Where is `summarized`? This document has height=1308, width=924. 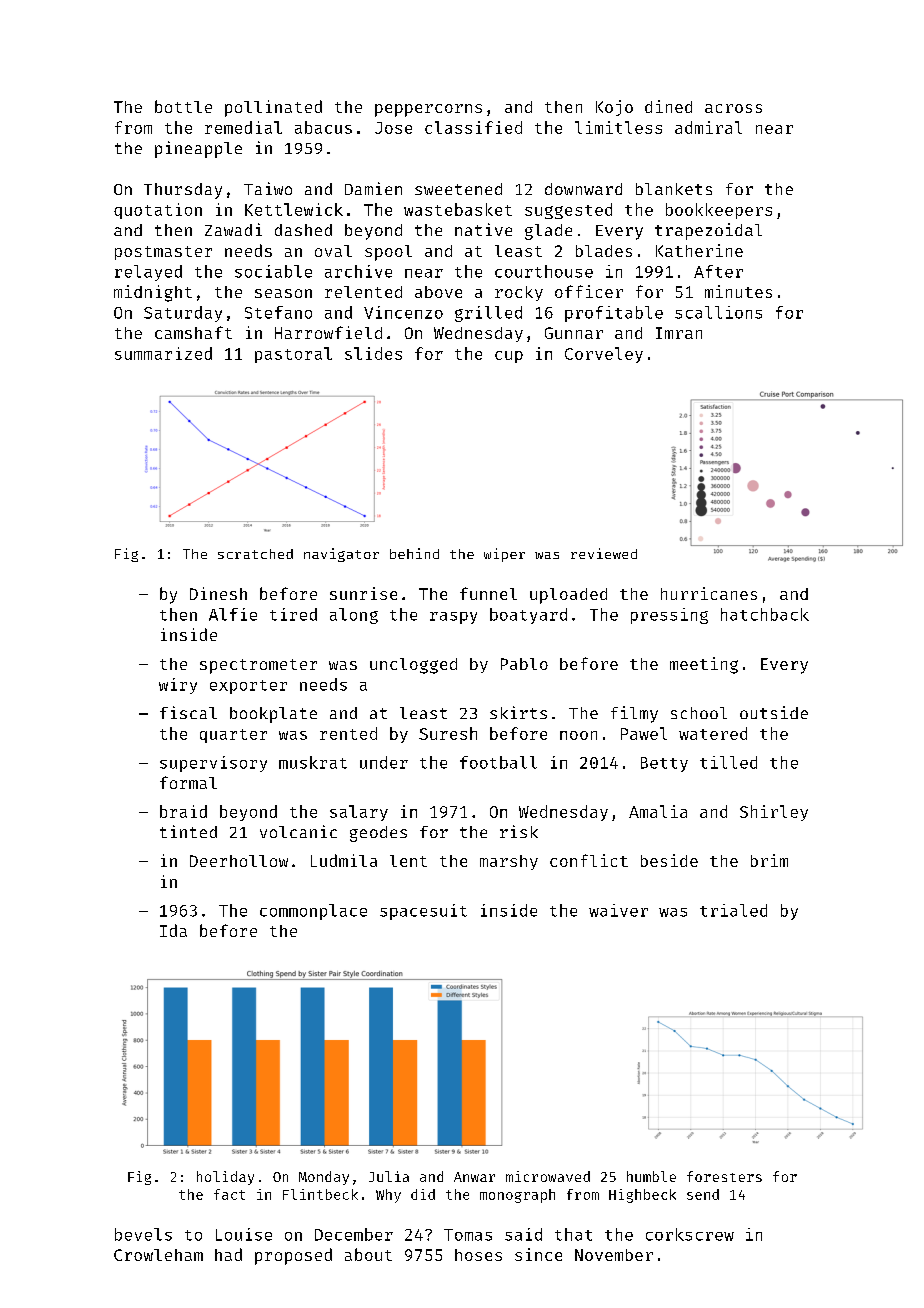
summarized is located at coordinates (163, 353).
